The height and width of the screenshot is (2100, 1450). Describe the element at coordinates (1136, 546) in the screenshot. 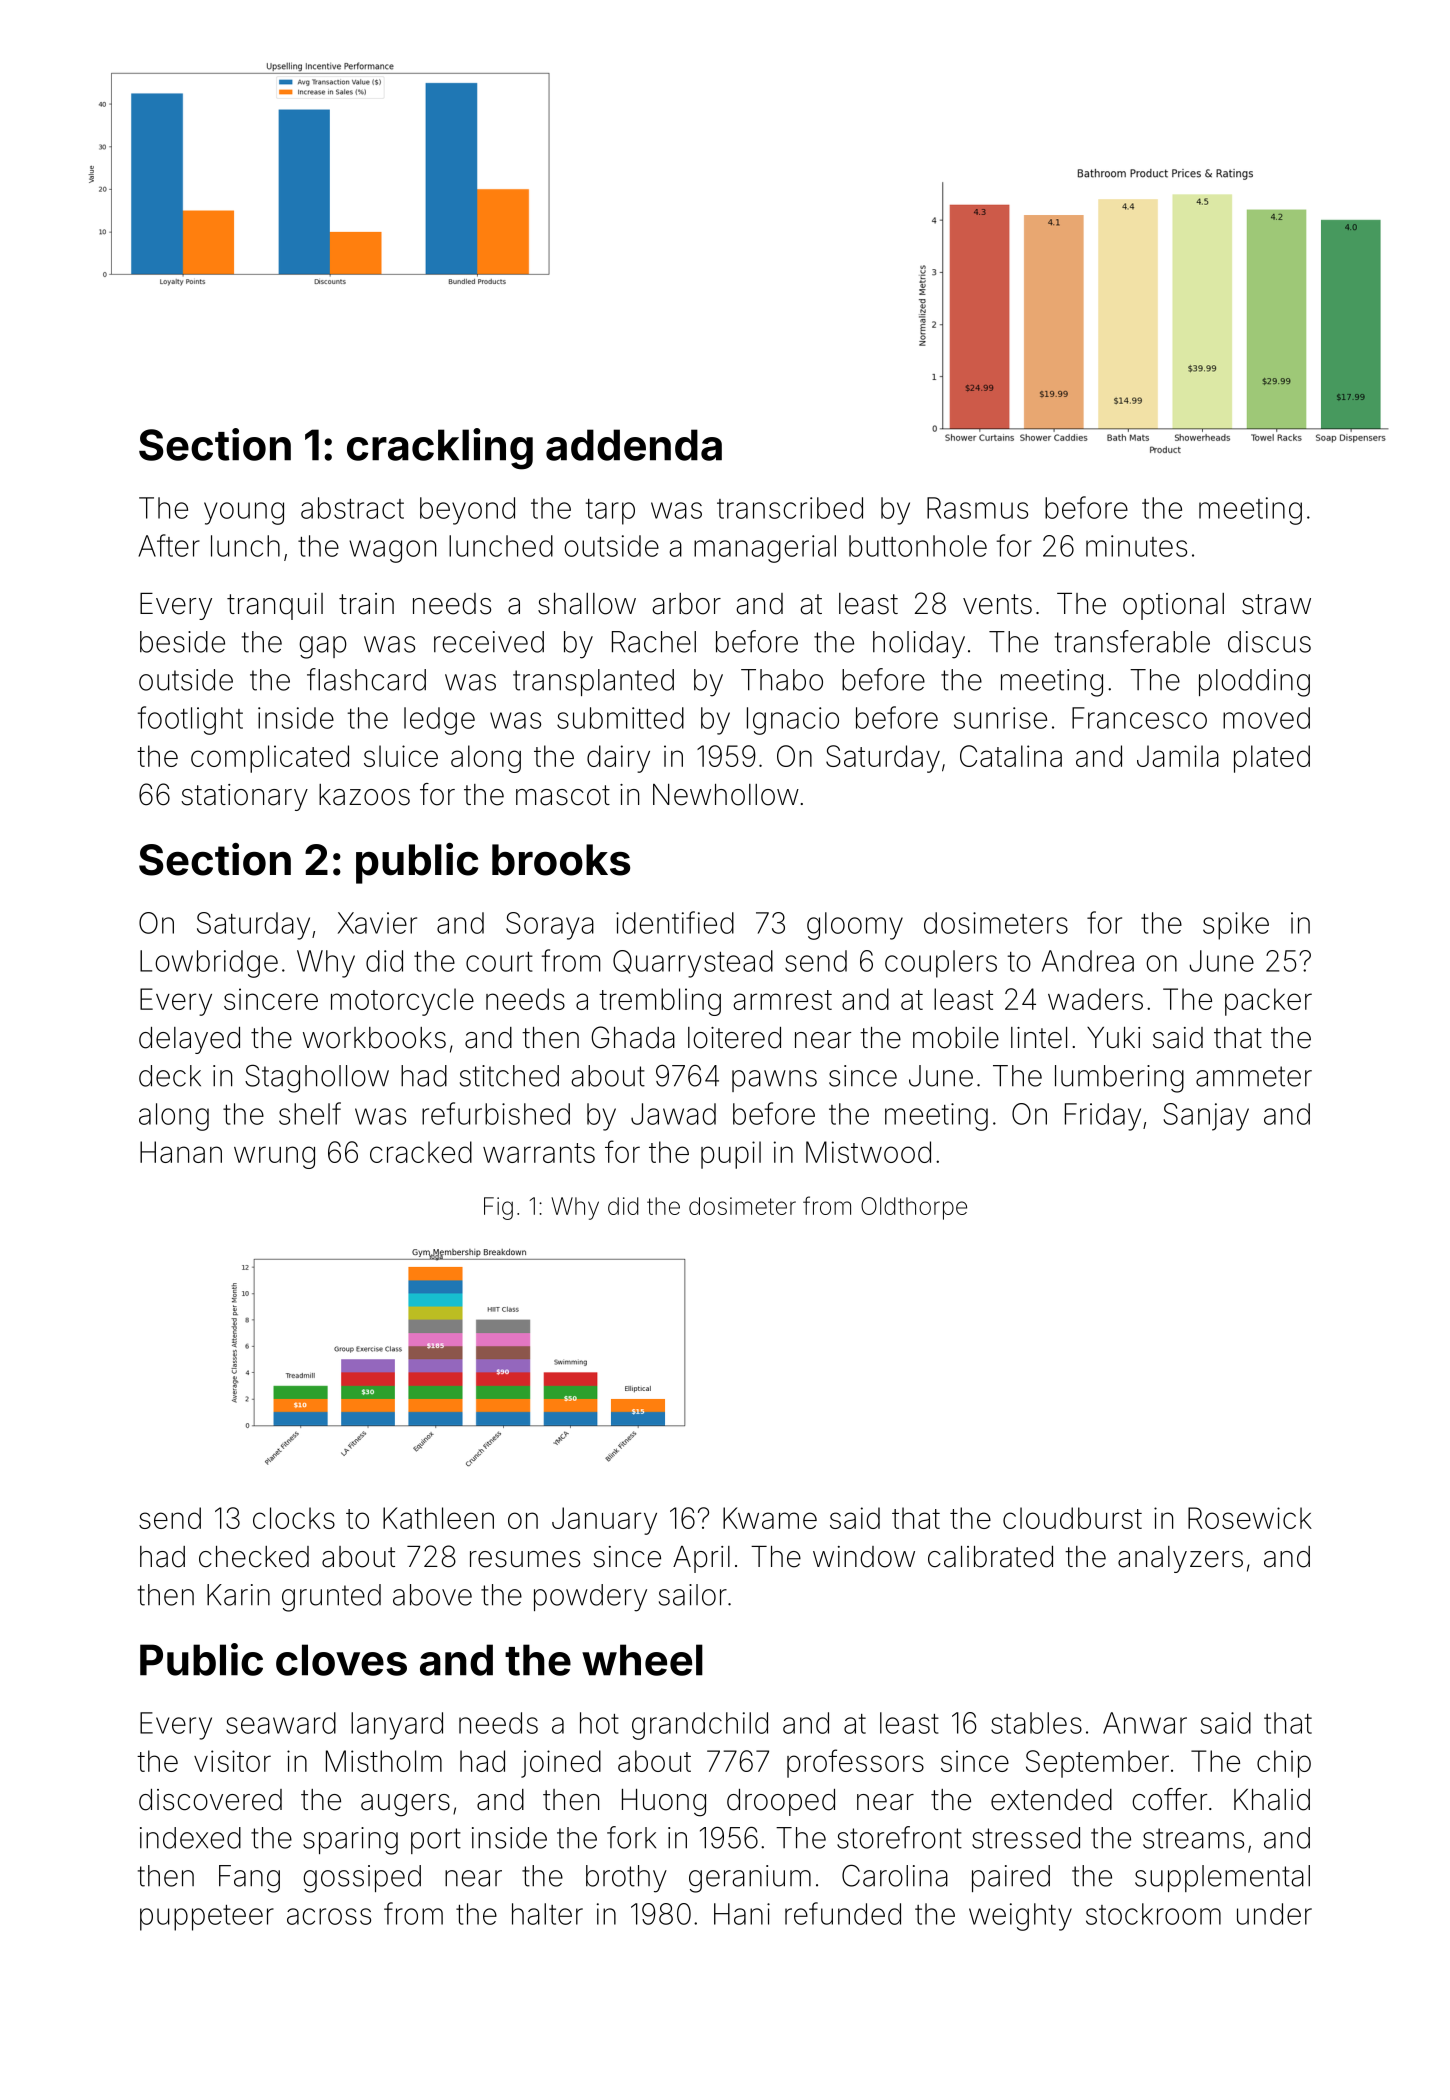

I see `minutes` at that location.
